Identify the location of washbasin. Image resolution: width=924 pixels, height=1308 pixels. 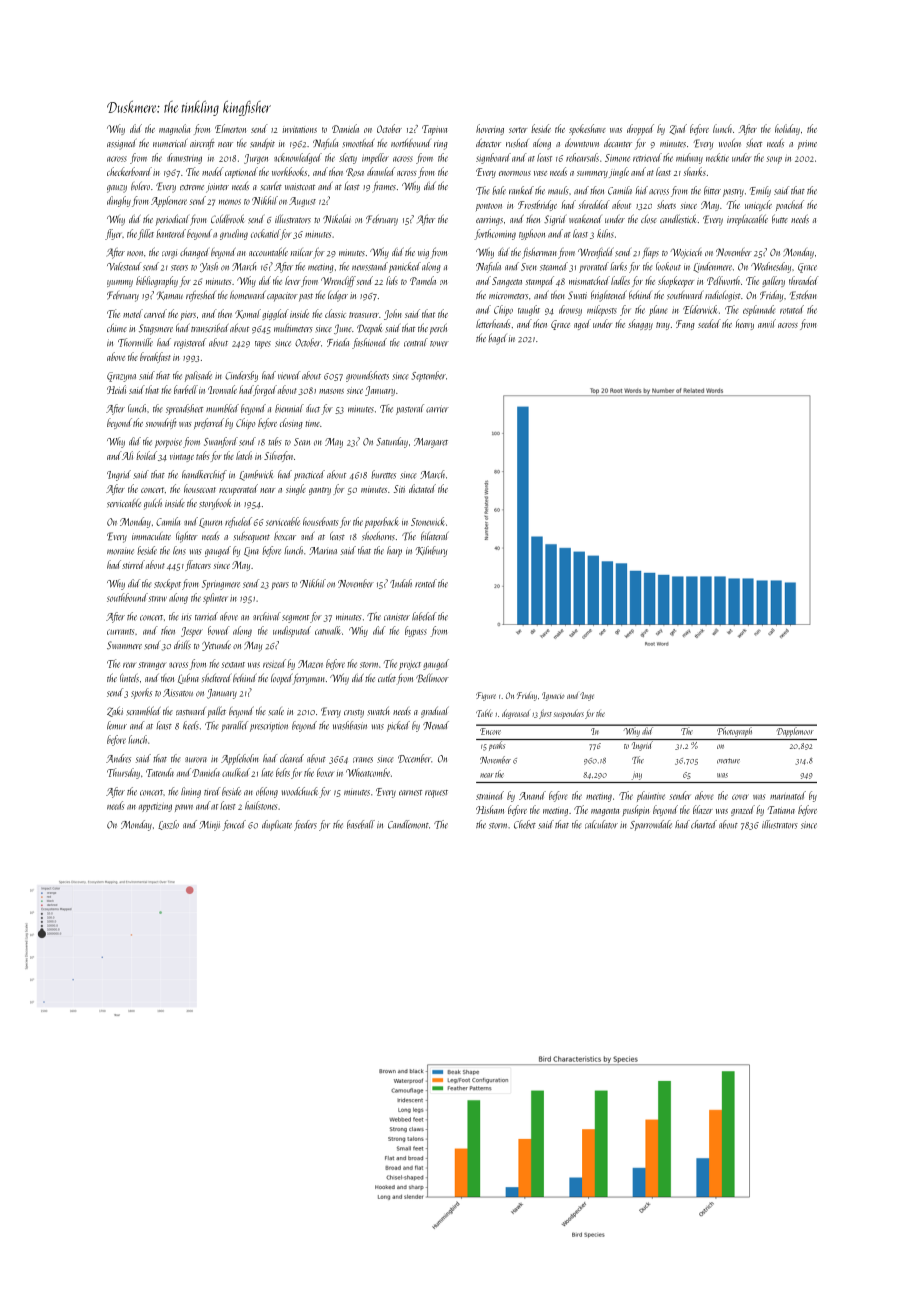
(350, 725).
